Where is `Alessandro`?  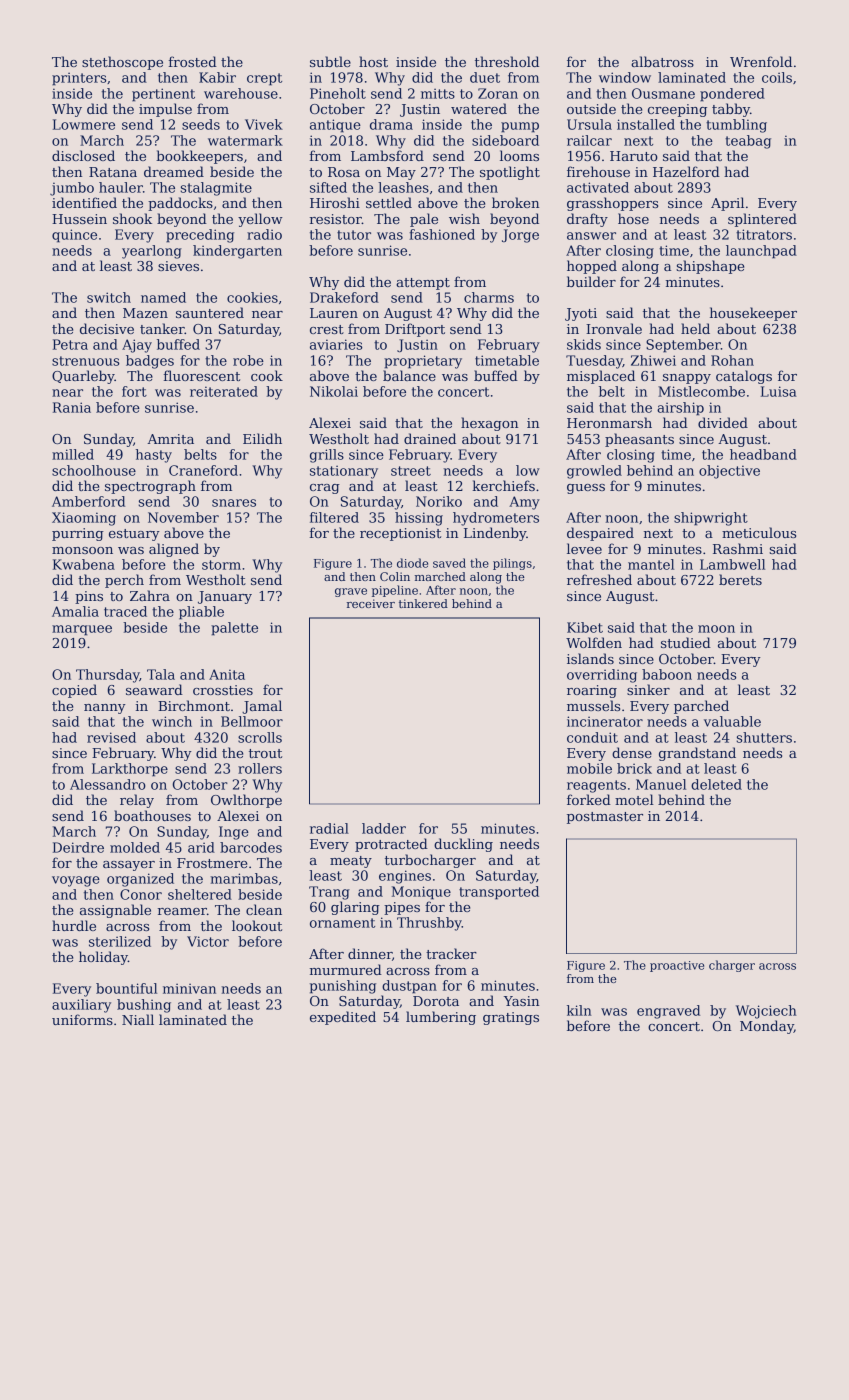 Alessandro is located at coordinates (108, 784).
